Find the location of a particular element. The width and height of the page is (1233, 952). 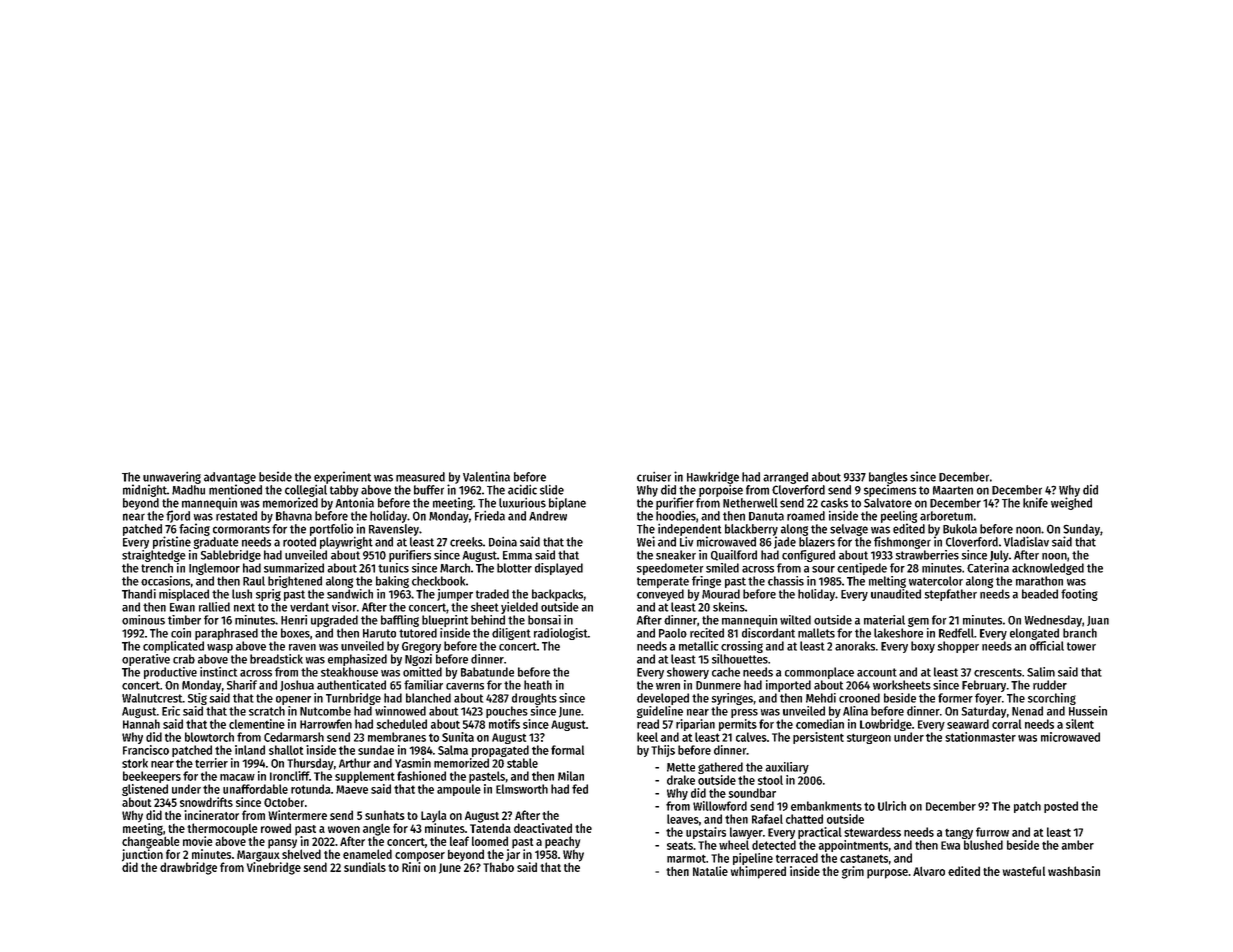

changeable is located at coordinates (151, 842).
